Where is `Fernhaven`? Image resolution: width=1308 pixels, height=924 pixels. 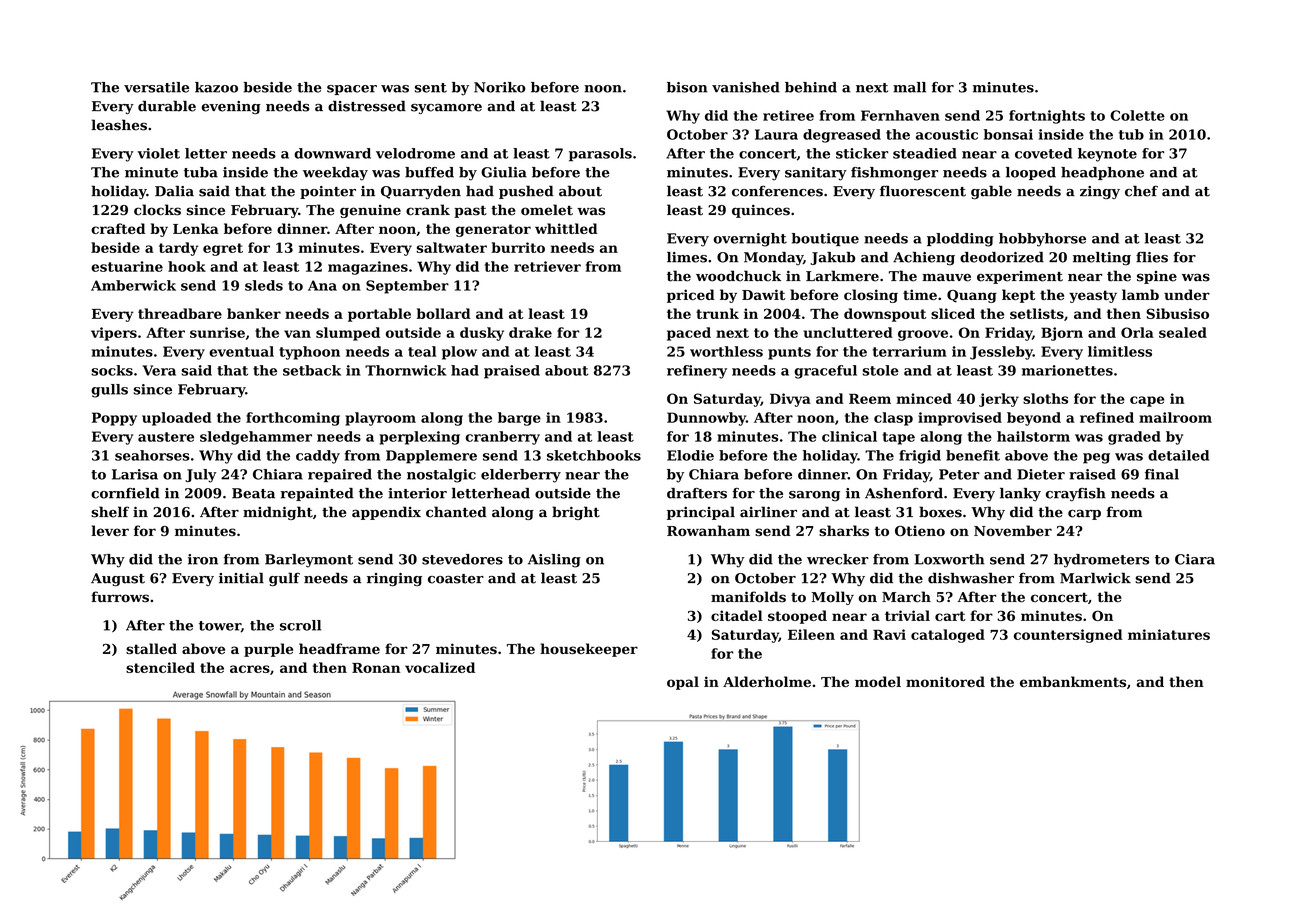
Fernhaven is located at coordinates (900, 115).
